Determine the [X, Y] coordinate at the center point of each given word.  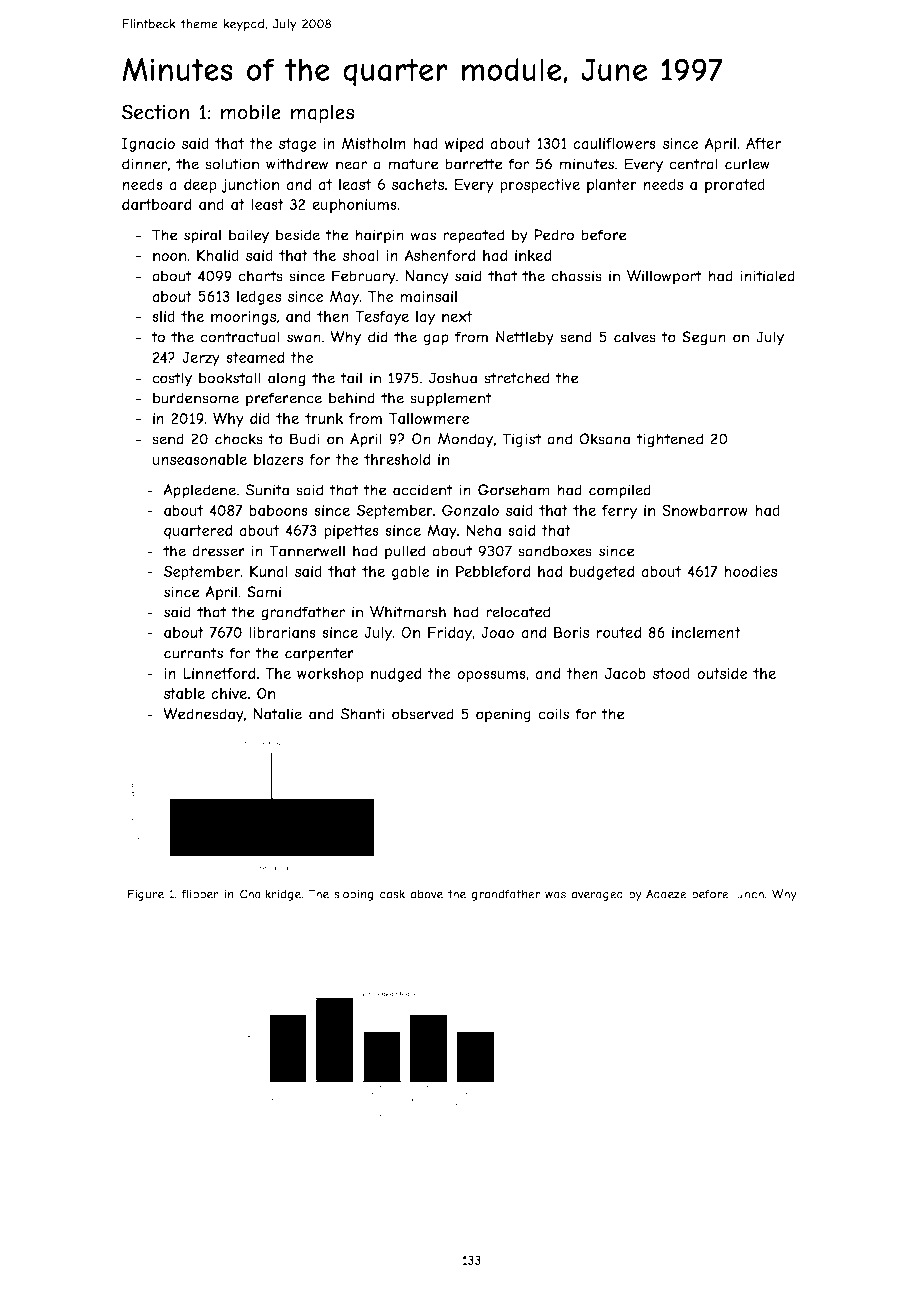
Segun [704, 338]
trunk [324, 418]
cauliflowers [614, 143]
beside [298, 235]
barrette [474, 164]
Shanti [363, 714]
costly [172, 379]
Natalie [277, 714]
